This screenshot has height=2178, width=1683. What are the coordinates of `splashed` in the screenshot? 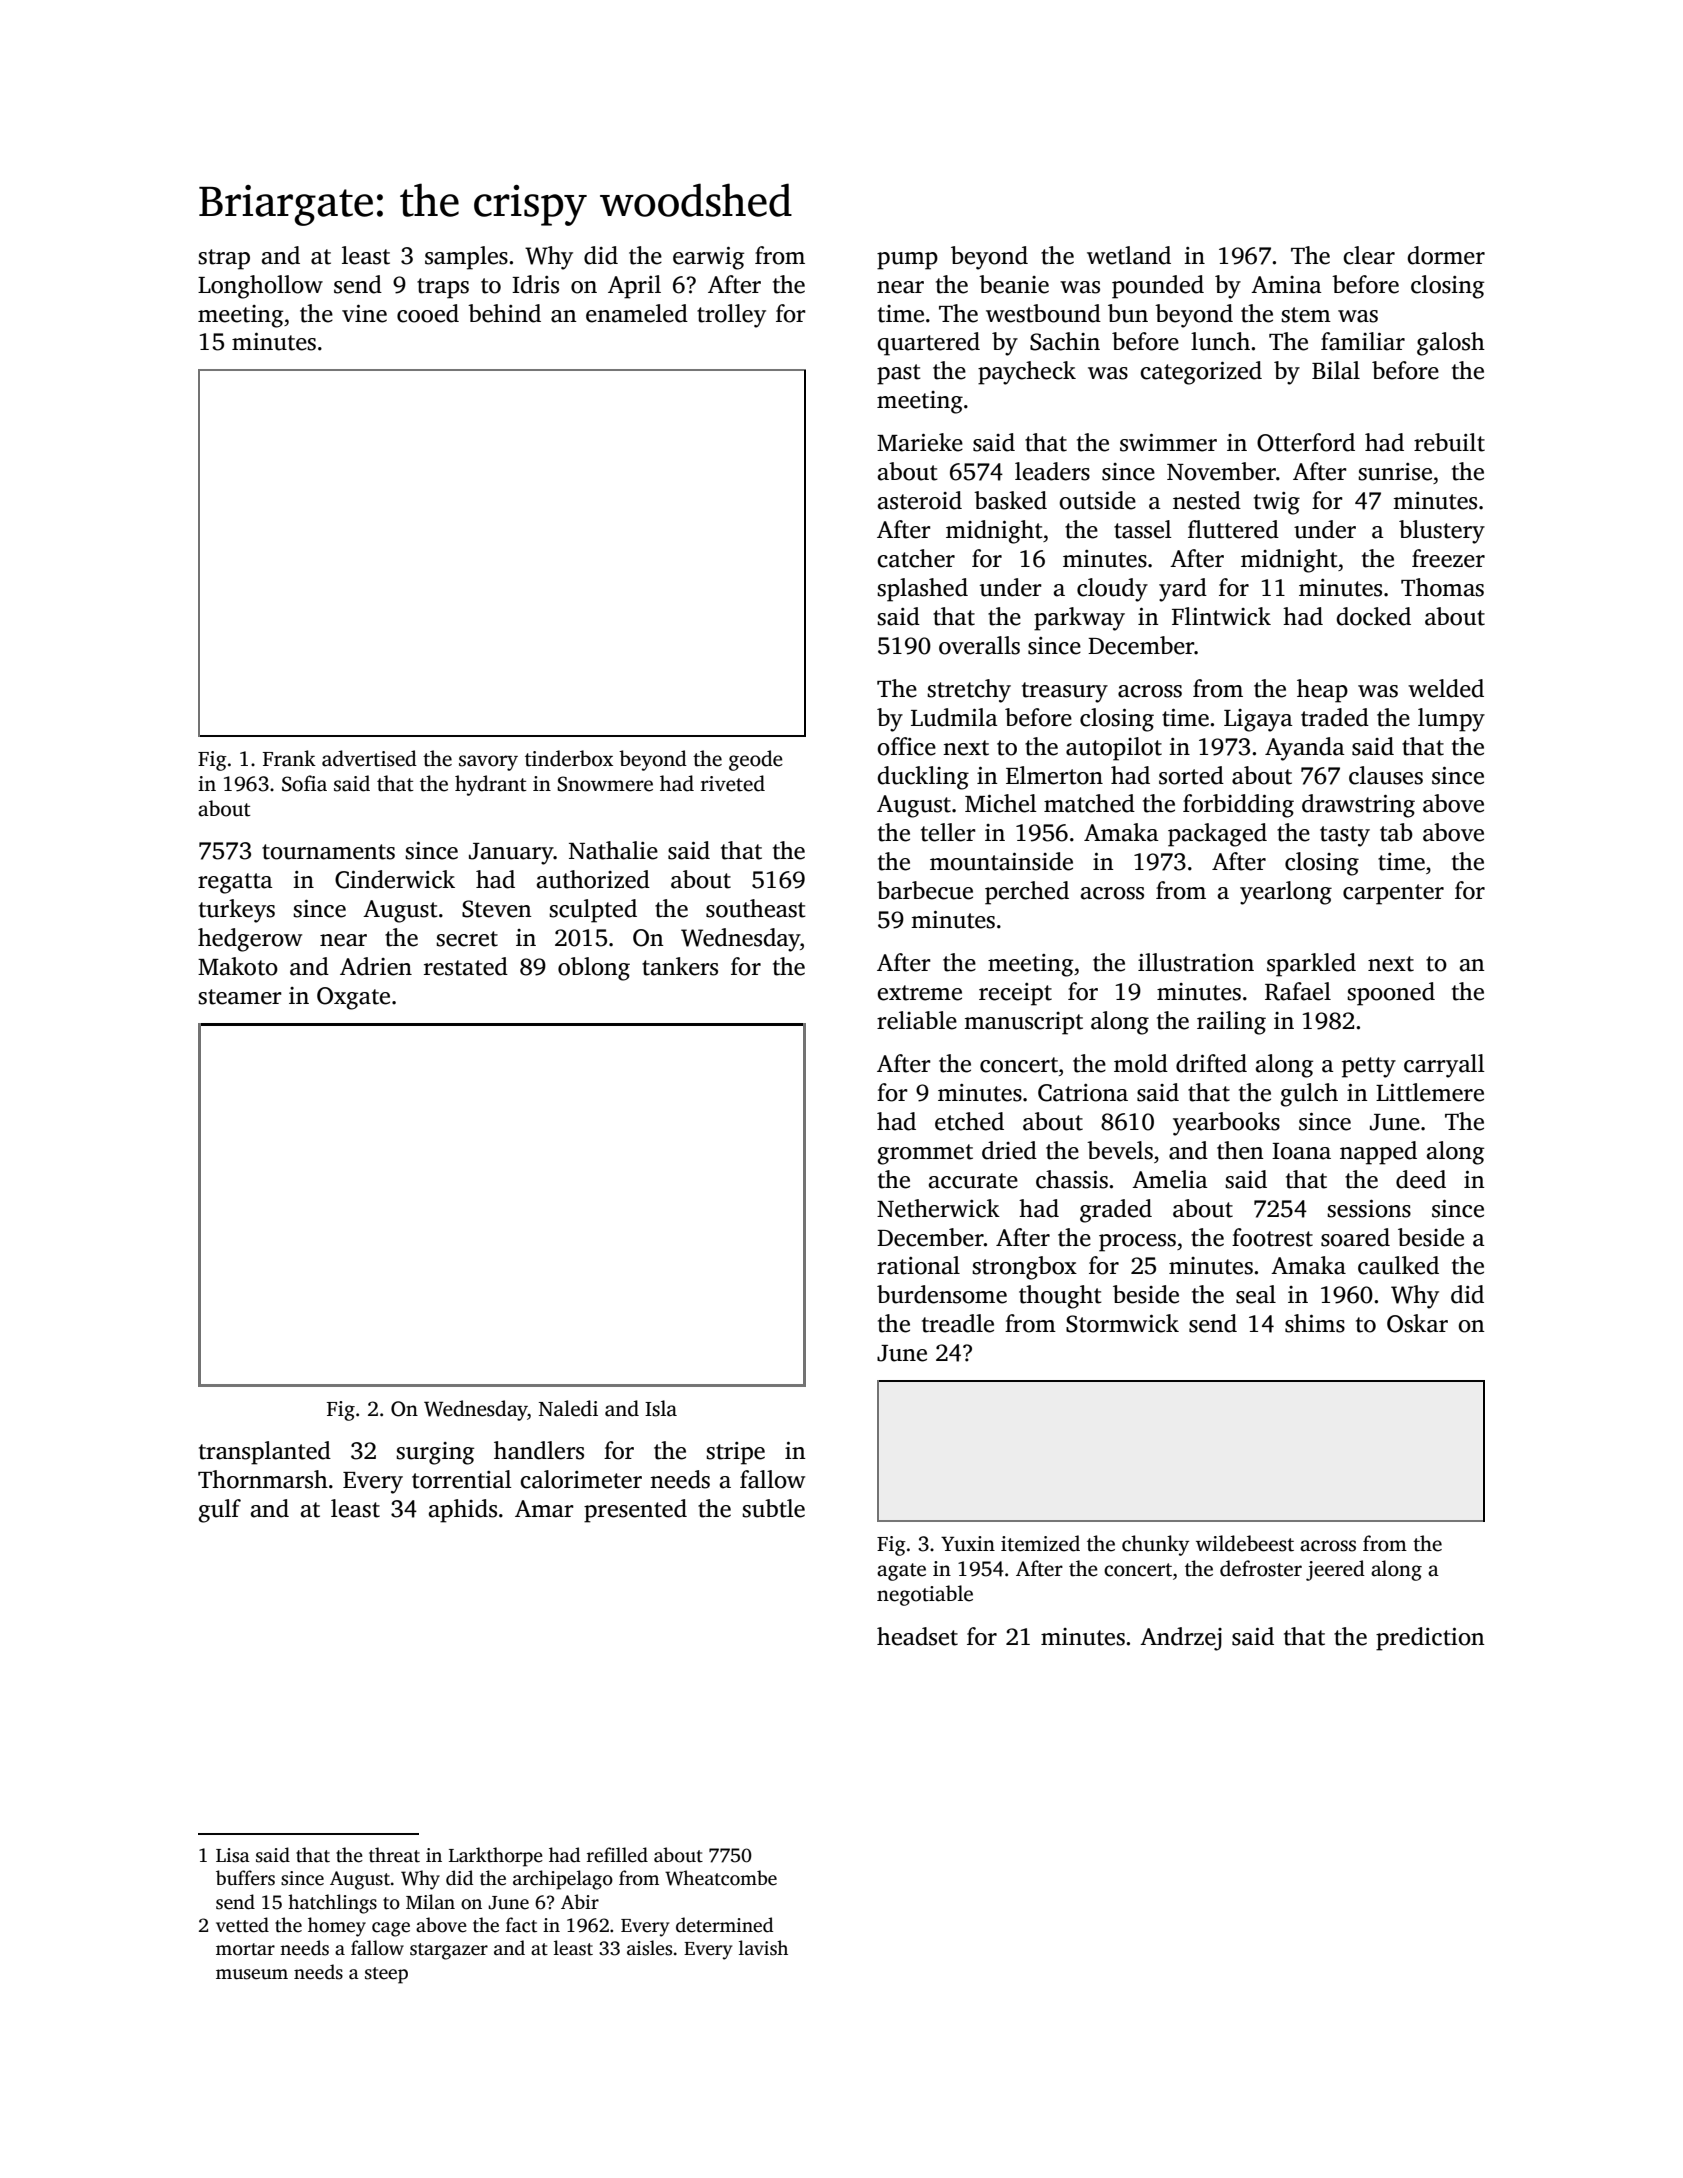 It's located at (922, 590).
